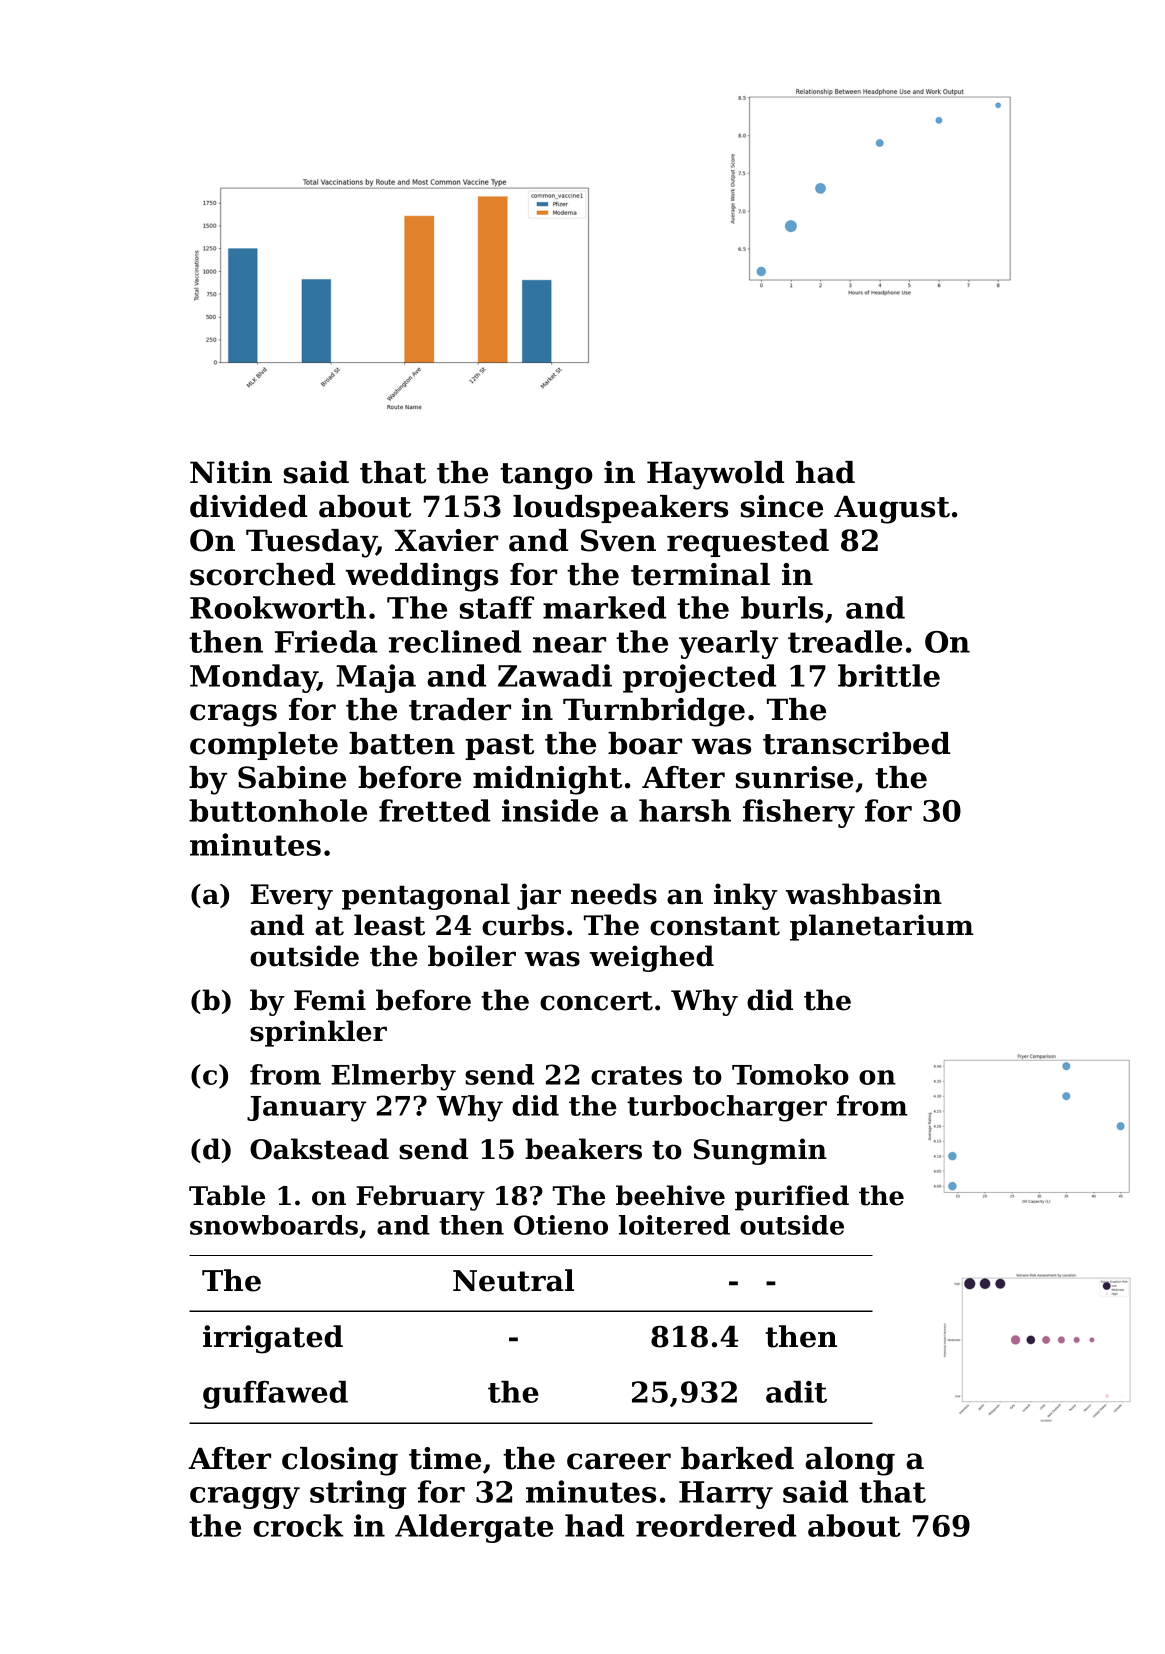 The height and width of the page is (1654, 1165). I want to click on Every, so click(292, 897).
